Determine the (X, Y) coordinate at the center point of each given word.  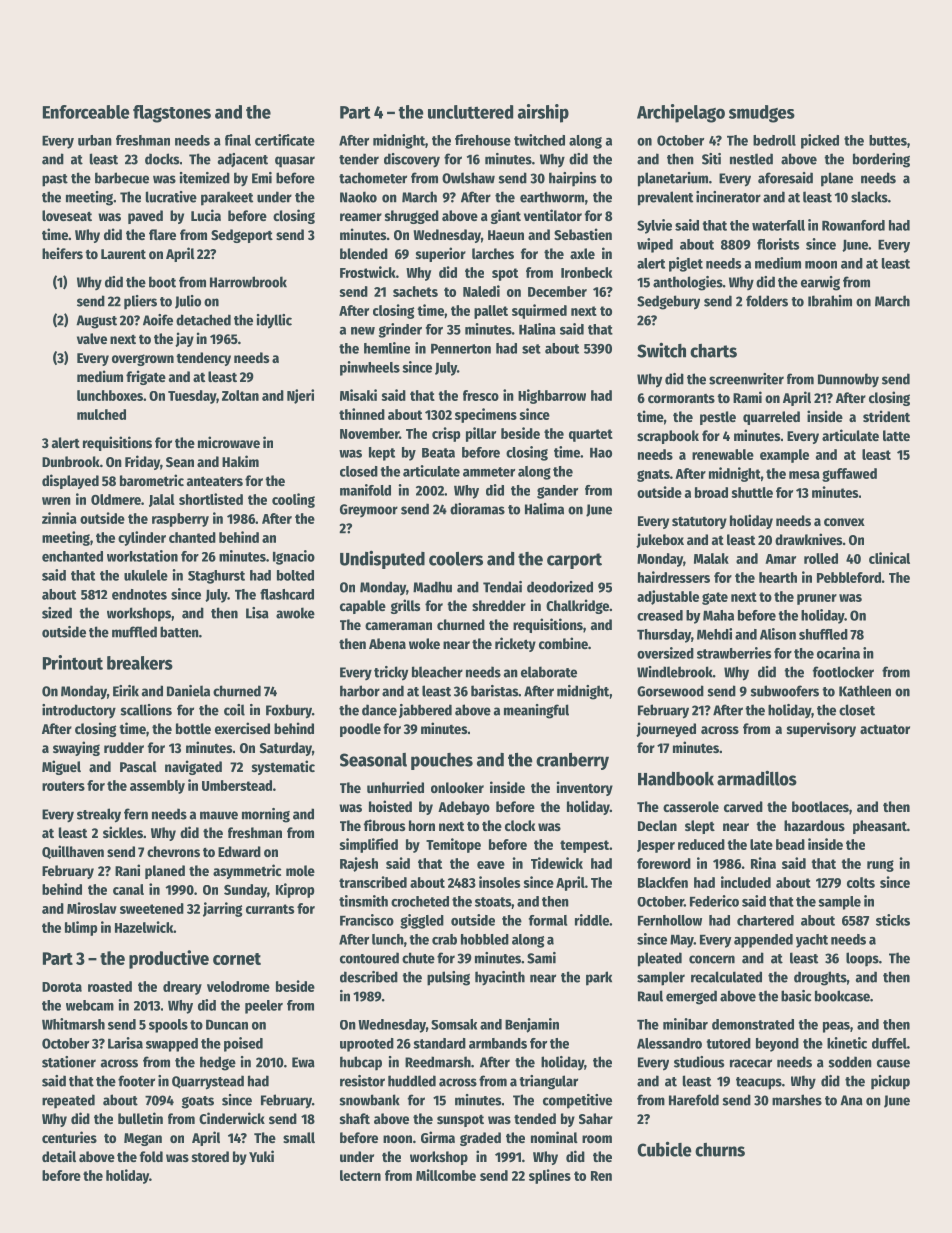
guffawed (849, 475)
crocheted (420, 901)
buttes (888, 140)
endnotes (139, 594)
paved (145, 217)
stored (210, 1156)
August (96, 322)
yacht (812, 941)
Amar (780, 559)
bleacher (437, 672)
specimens (486, 415)
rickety (515, 644)
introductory (79, 711)
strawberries (734, 653)
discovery (412, 160)
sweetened (152, 908)
